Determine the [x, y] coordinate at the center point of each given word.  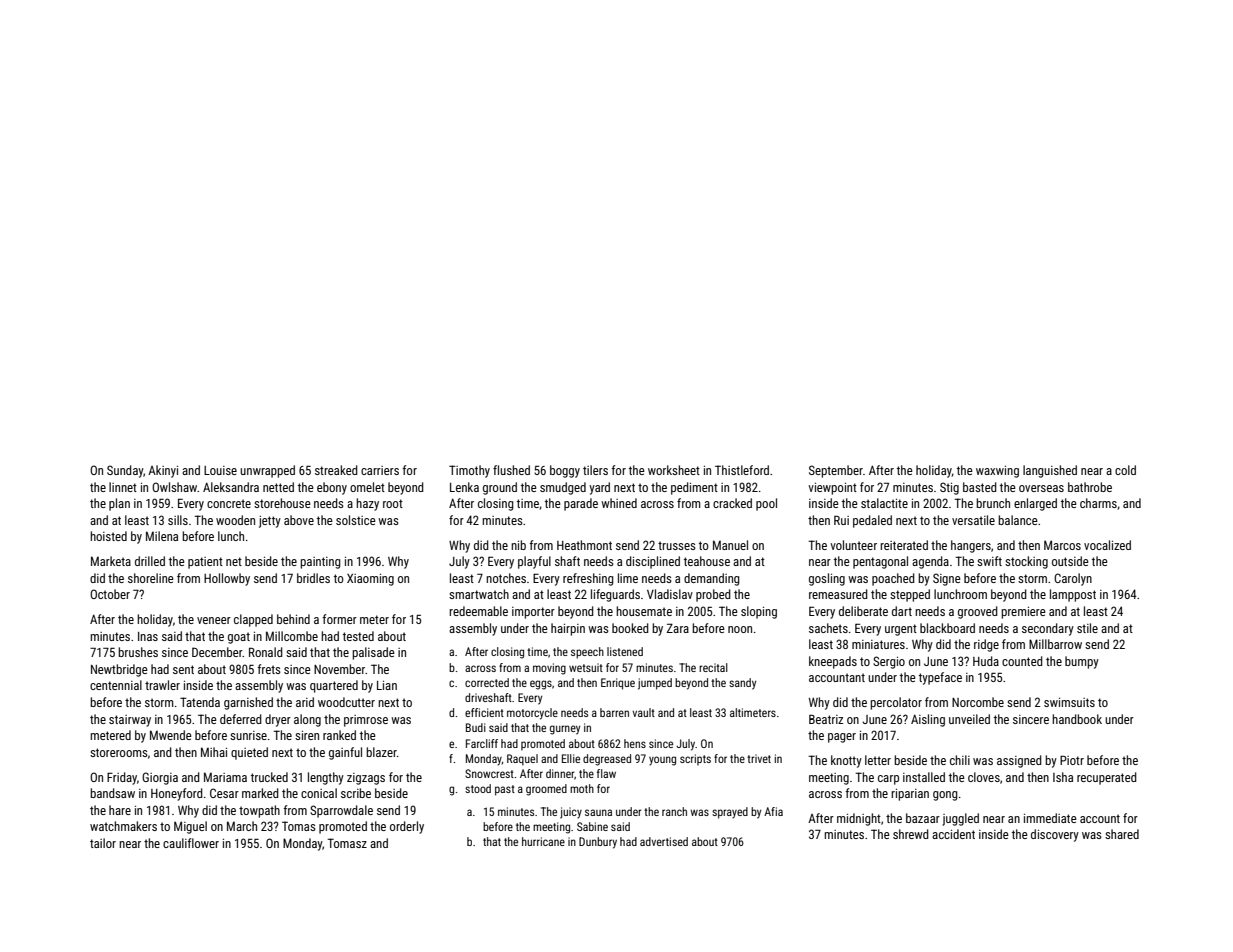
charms [1098, 503]
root [393, 503]
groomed [546, 790]
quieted [249, 753]
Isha [1063, 777]
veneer [214, 620]
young [662, 761]
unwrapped [267, 471]
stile [1087, 628]
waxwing [997, 472]
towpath [259, 811]
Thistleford [742, 470]
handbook [1077, 719]
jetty [270, 522]
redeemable [478, 611]
